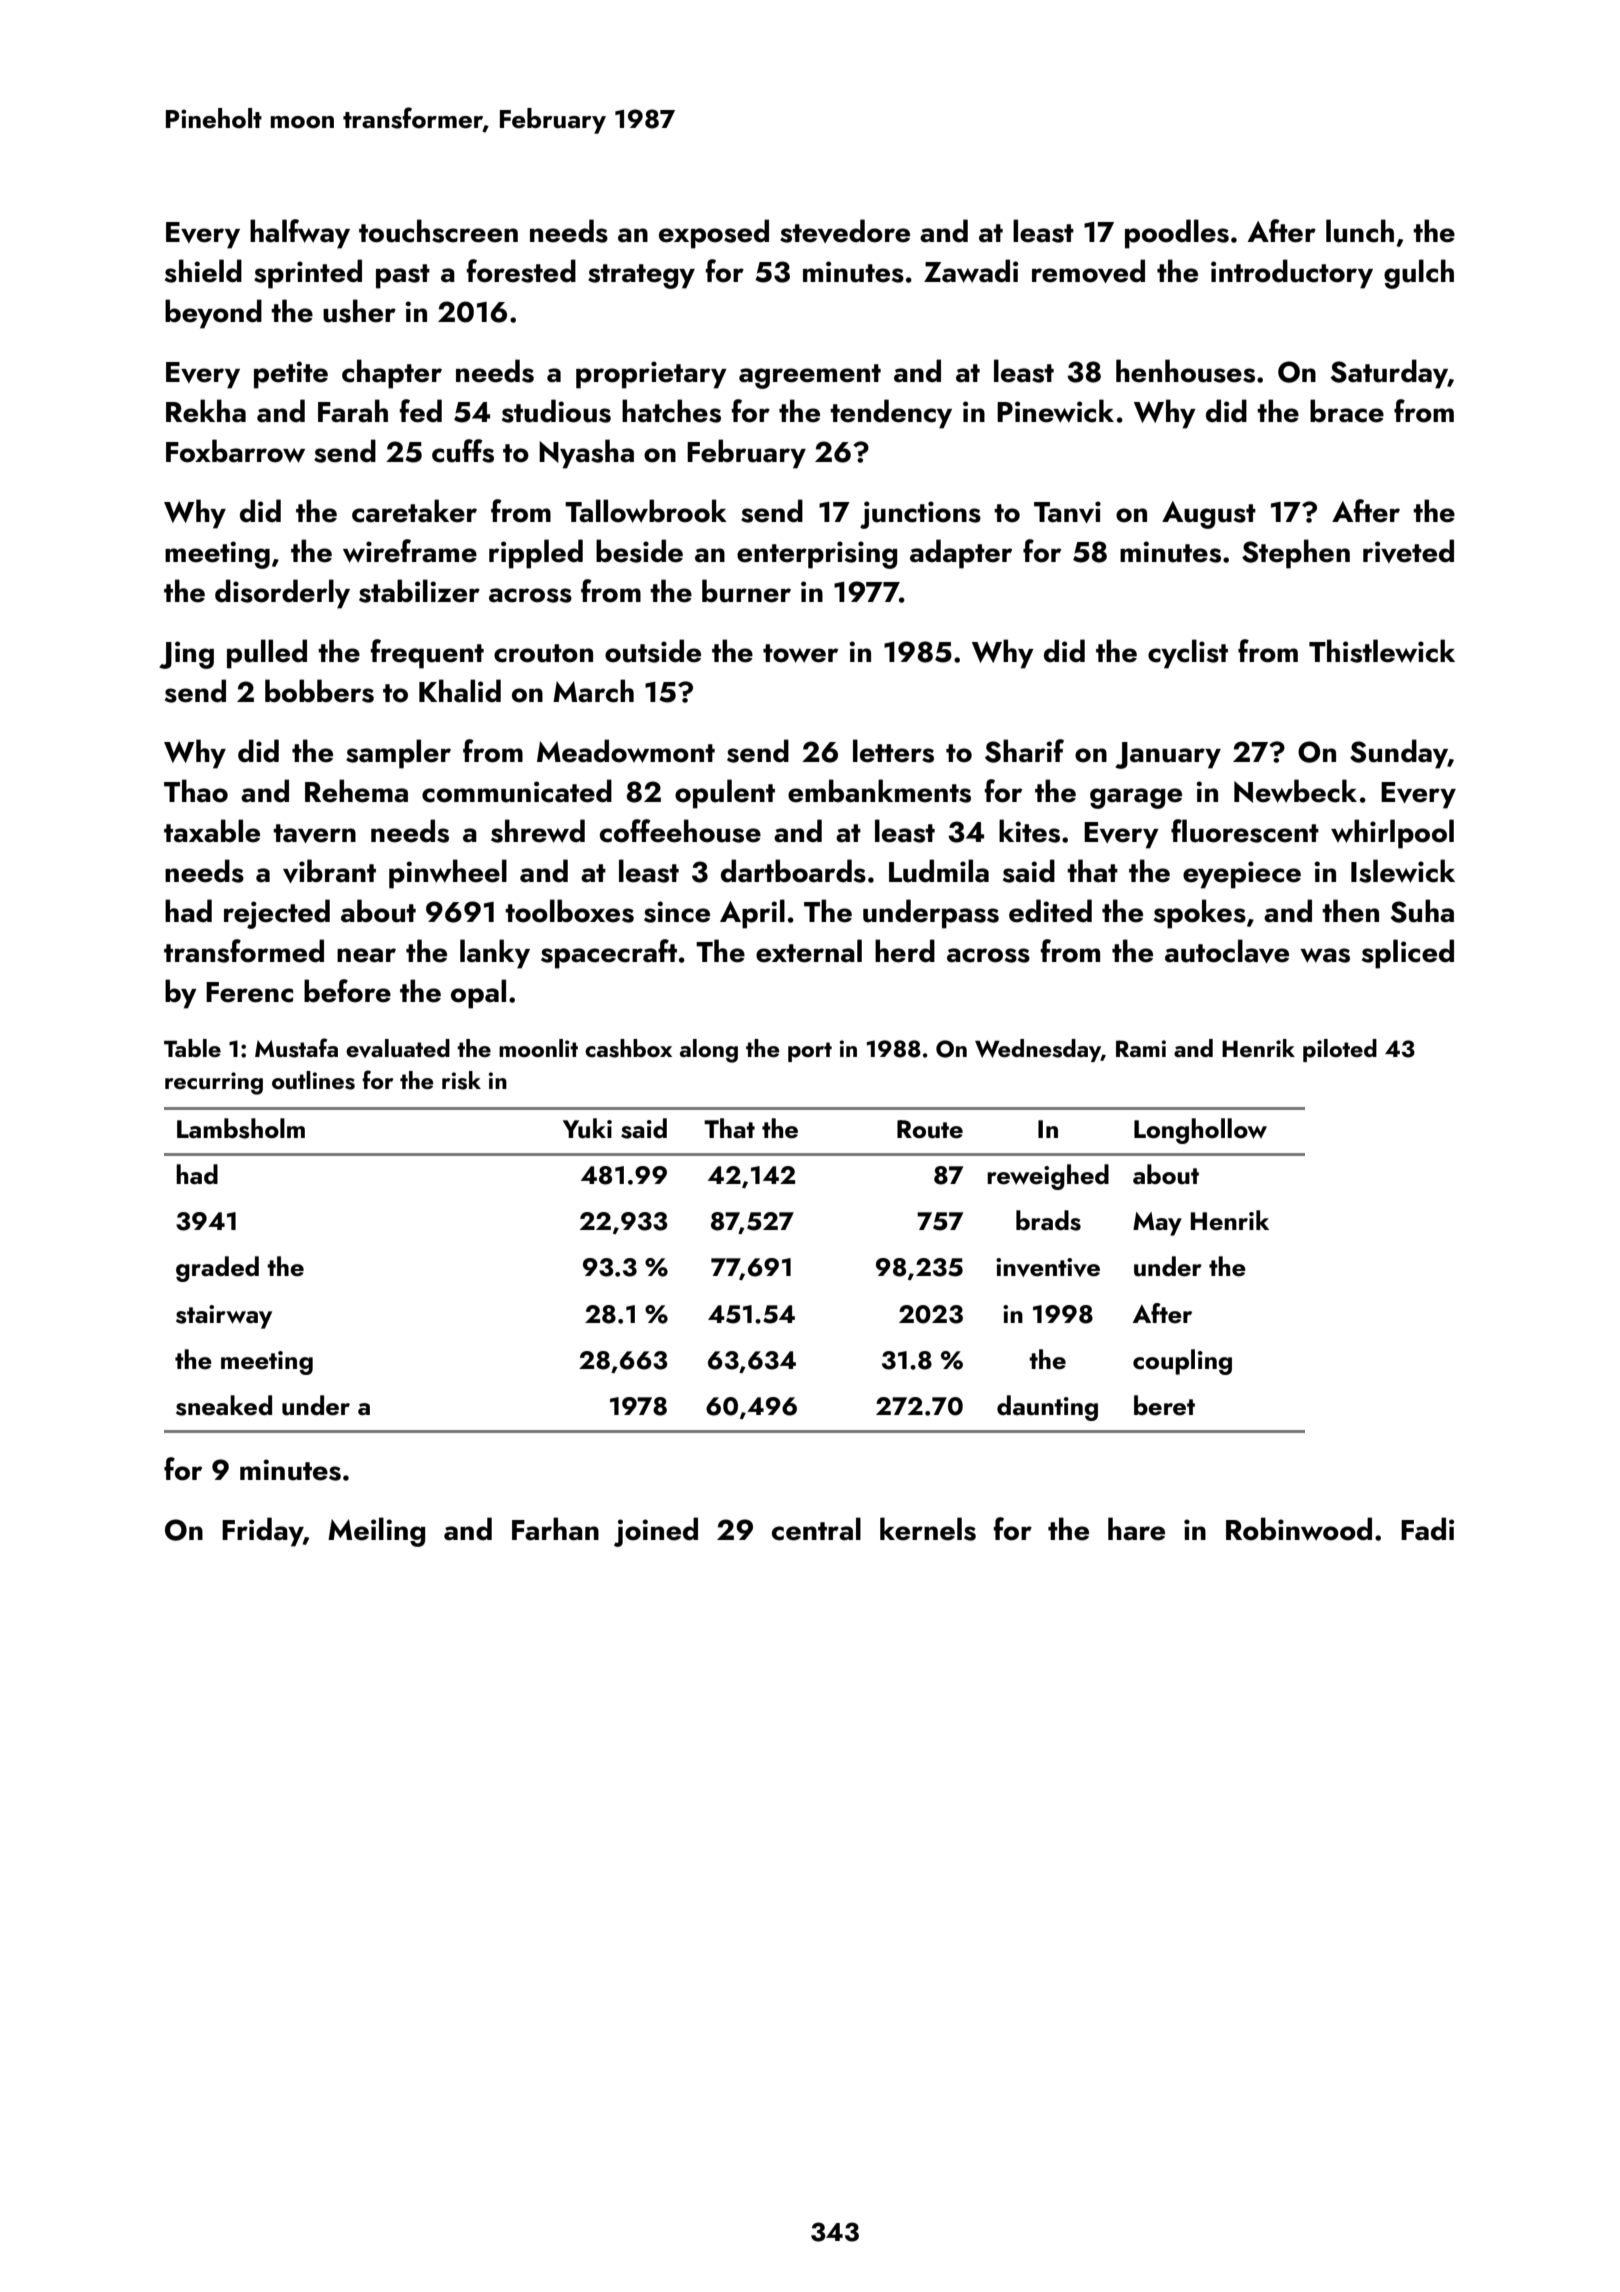 The image size is (1620, 2292). What do you see at coordinates (930, 1129) in the page?
I see `Route` at bounding box center [930, 1129].
